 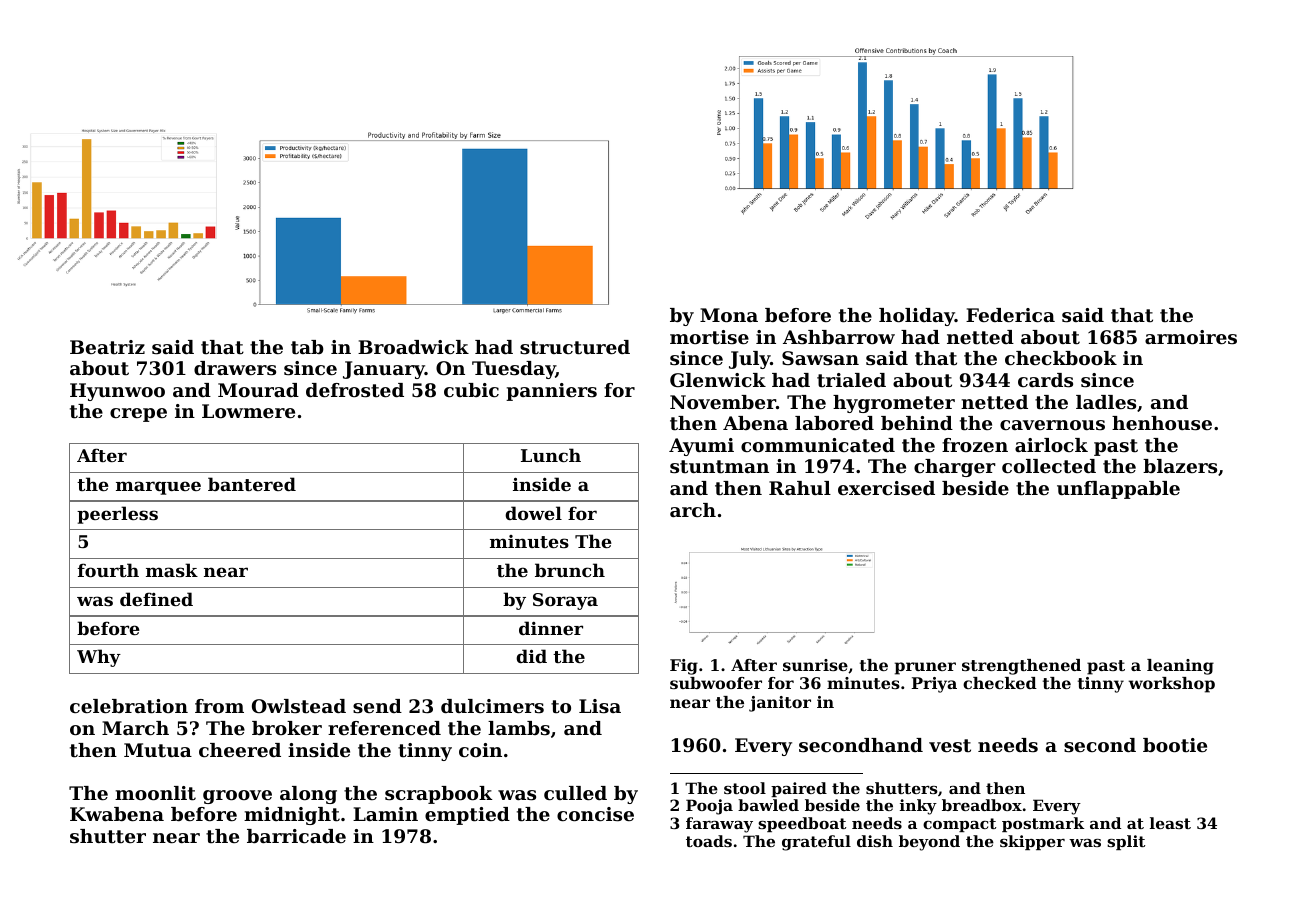 I want to click on Rahul, so click(x=800, y=488).
